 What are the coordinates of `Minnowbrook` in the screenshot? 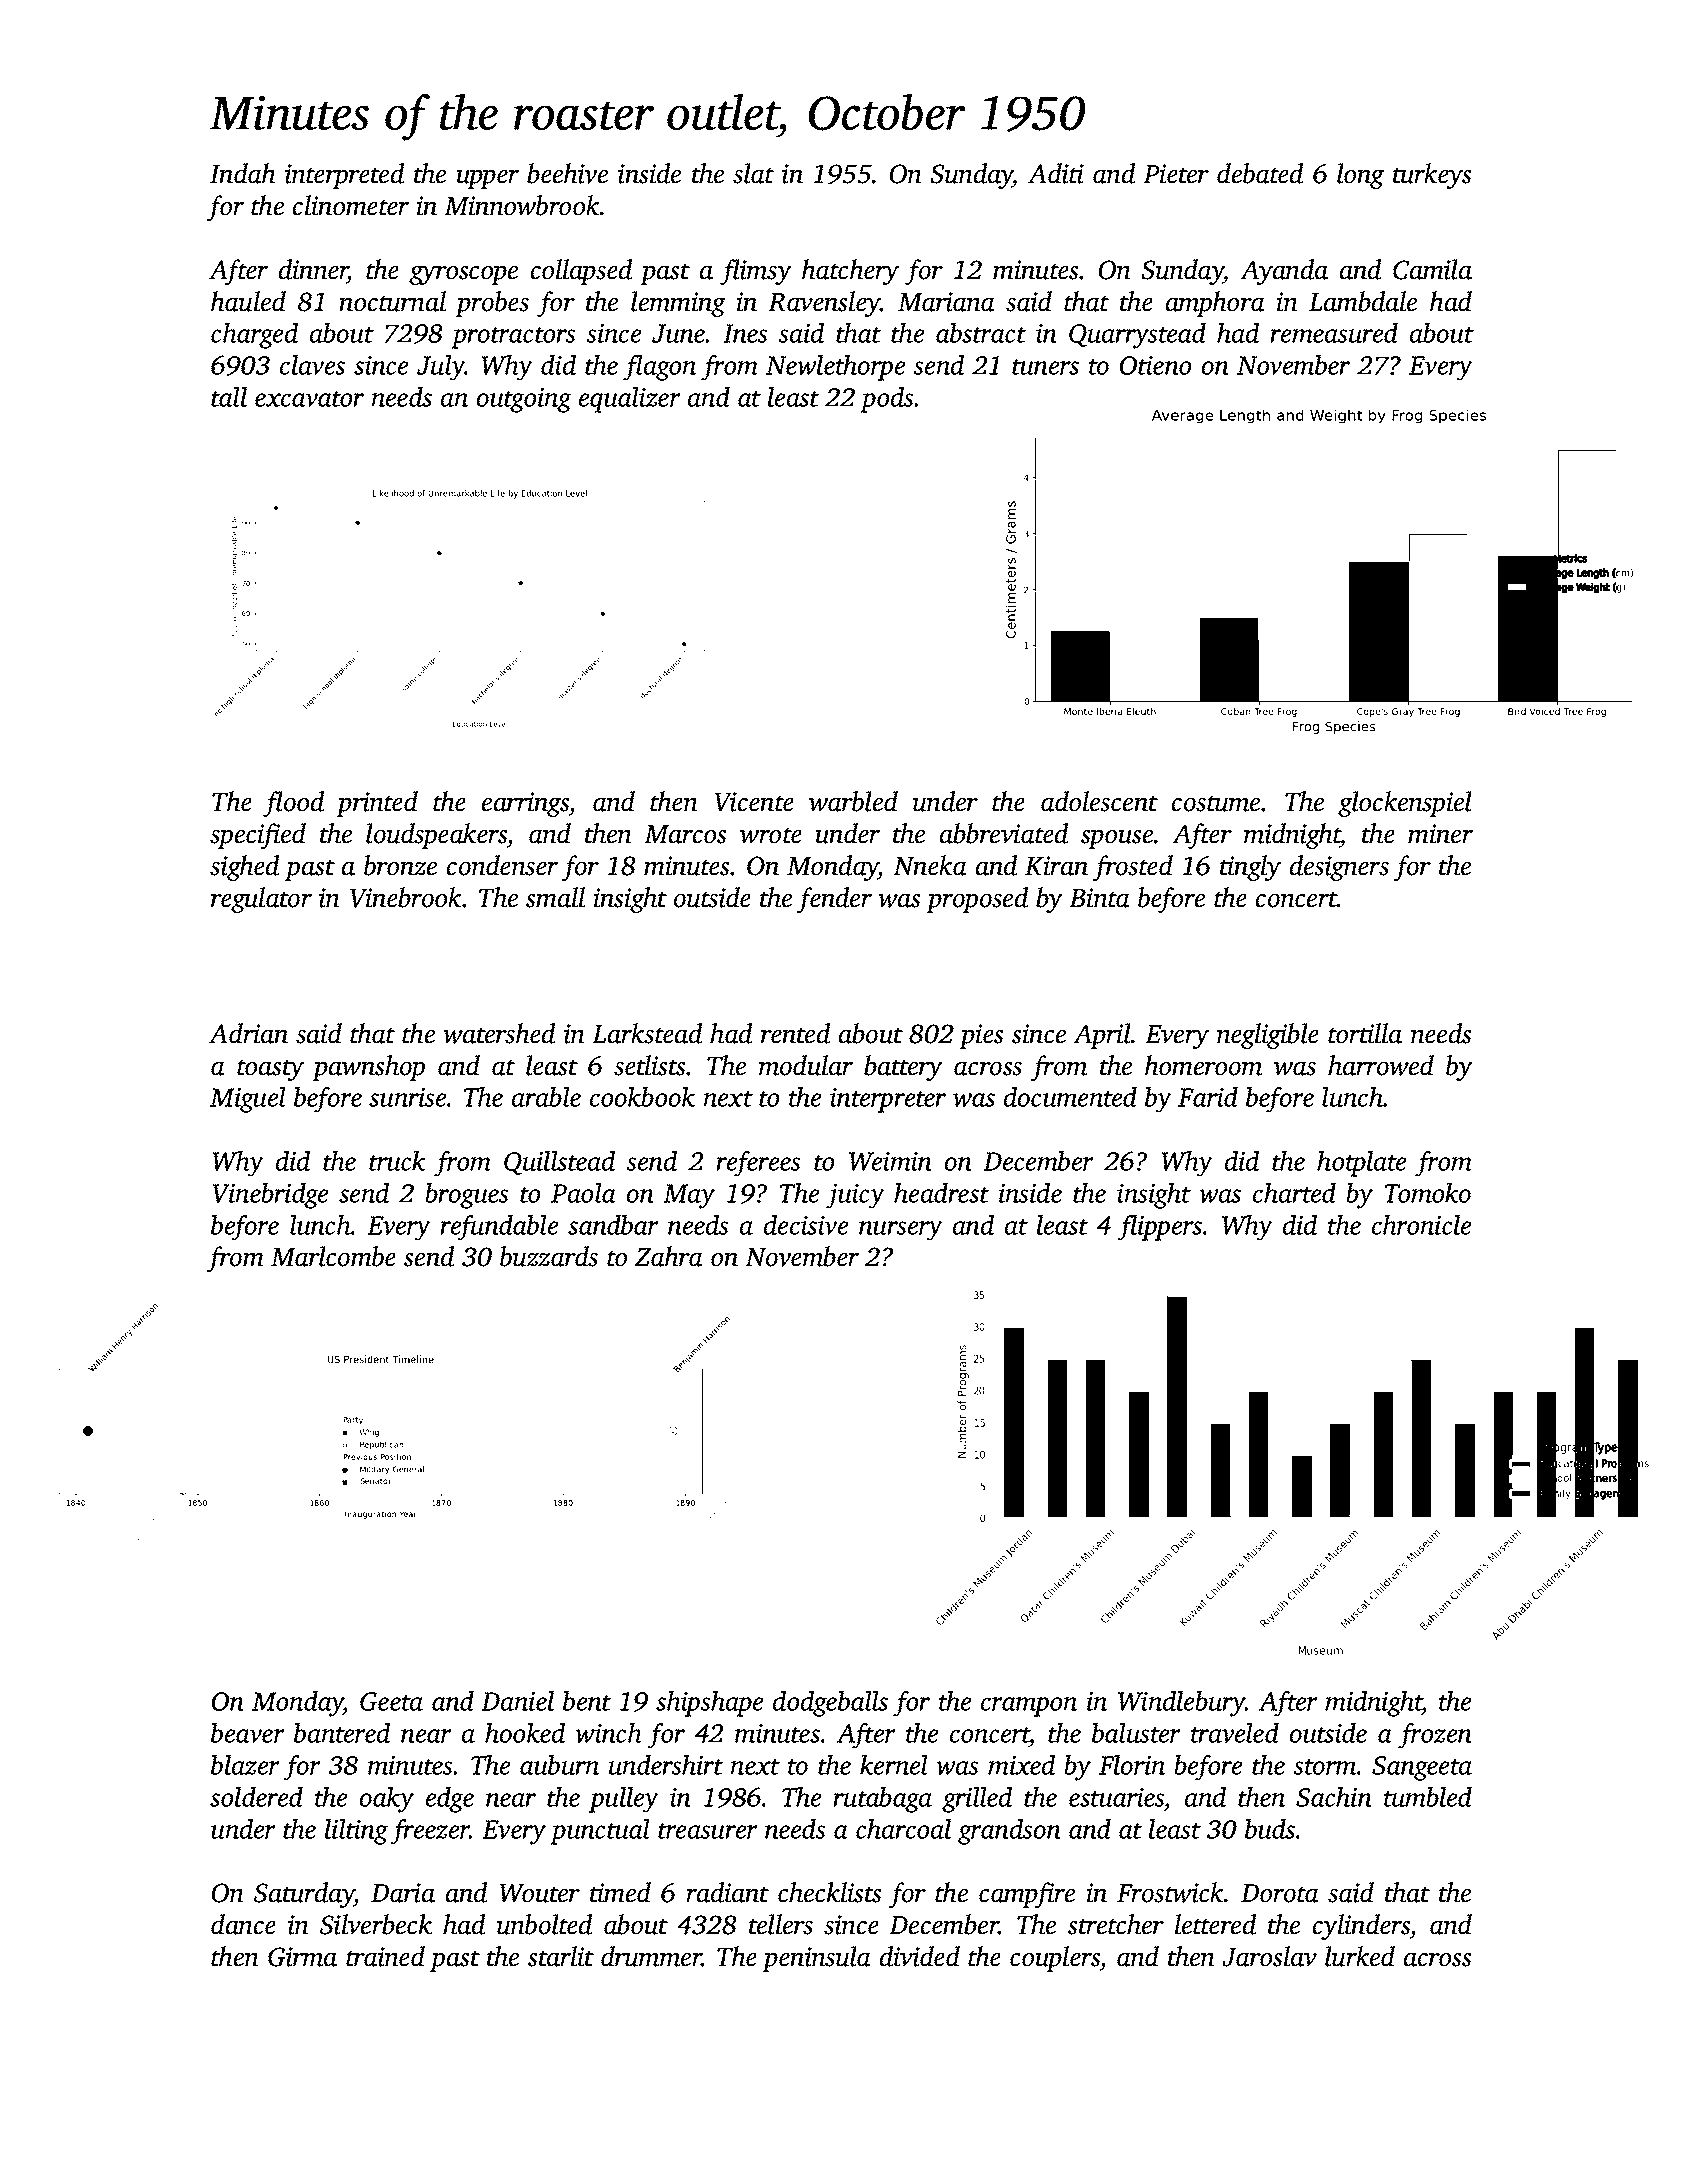 It's located at (522, 205).
